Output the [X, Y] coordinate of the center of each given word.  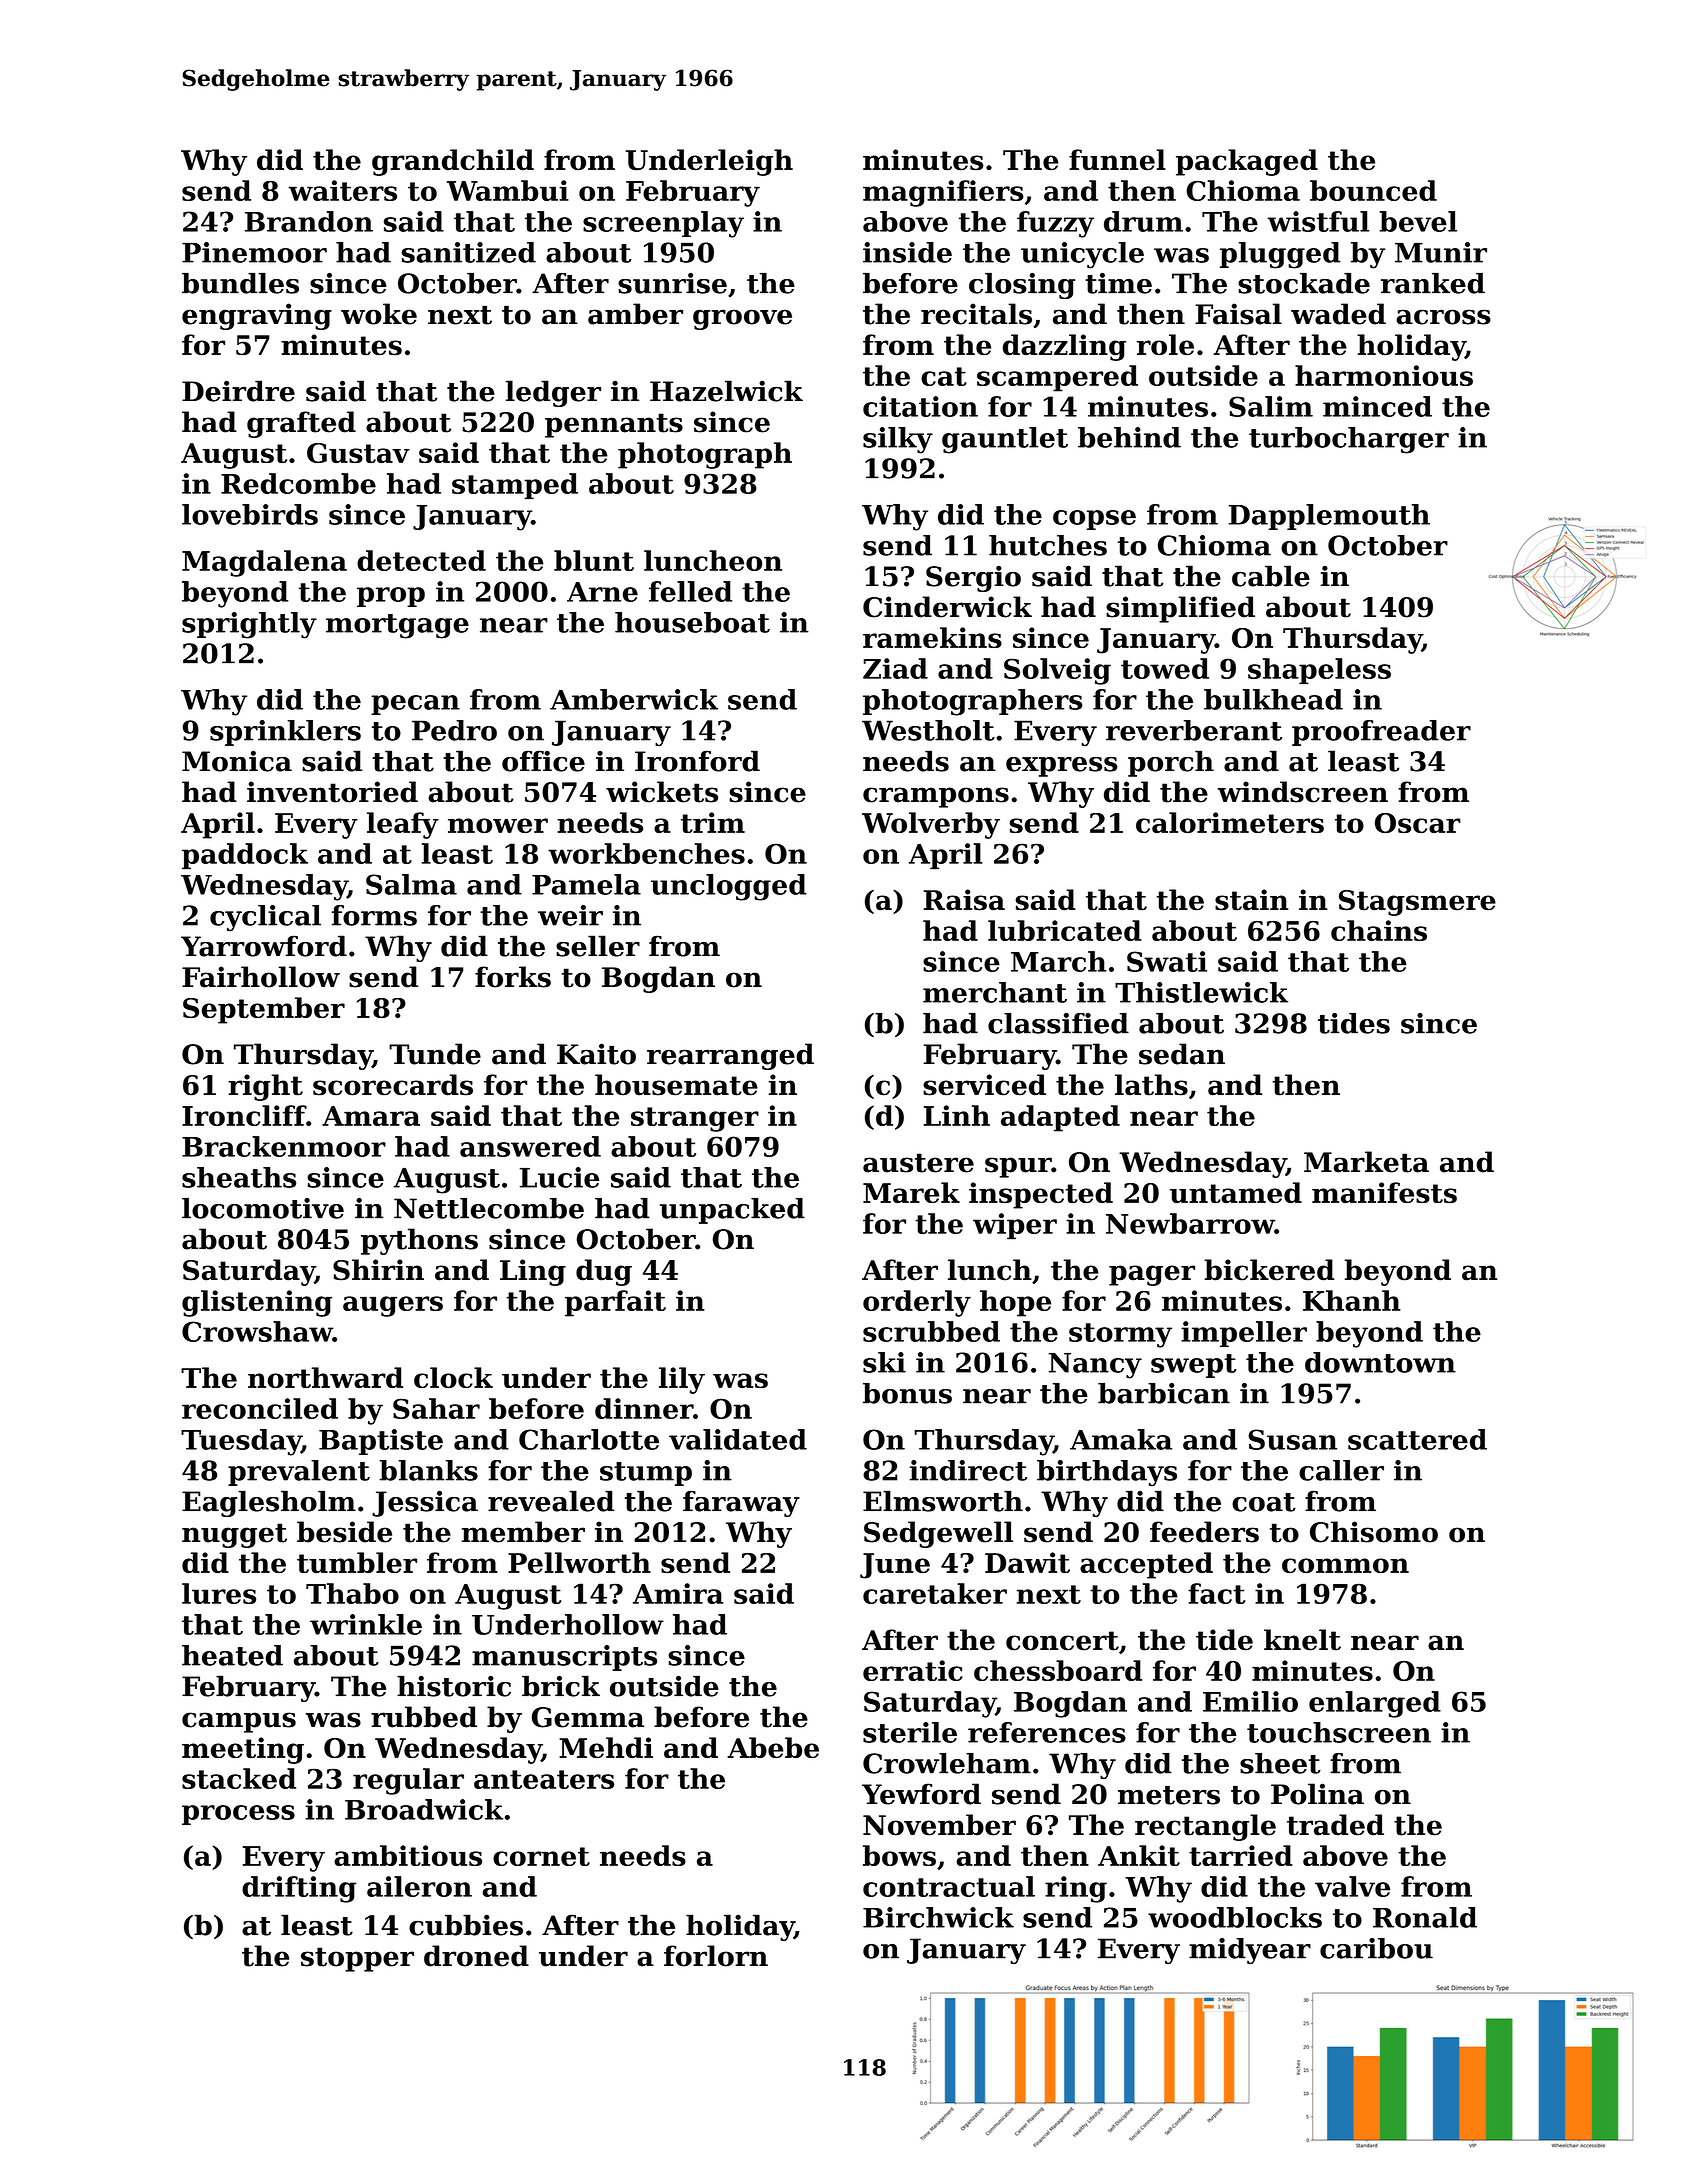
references [1047, 1732]
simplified [1180, 609]
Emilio [1250, 1701]
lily [682, 1380]
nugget [234, 1535]
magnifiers [943, 193]
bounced [1373, 190]
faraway [741, 1504]
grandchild [453, 162]
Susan [1292, 1439]
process [238, 1815]
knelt [1302, 1640]
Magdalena [264, 563]
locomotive [263, 1208]
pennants [614, 425]
